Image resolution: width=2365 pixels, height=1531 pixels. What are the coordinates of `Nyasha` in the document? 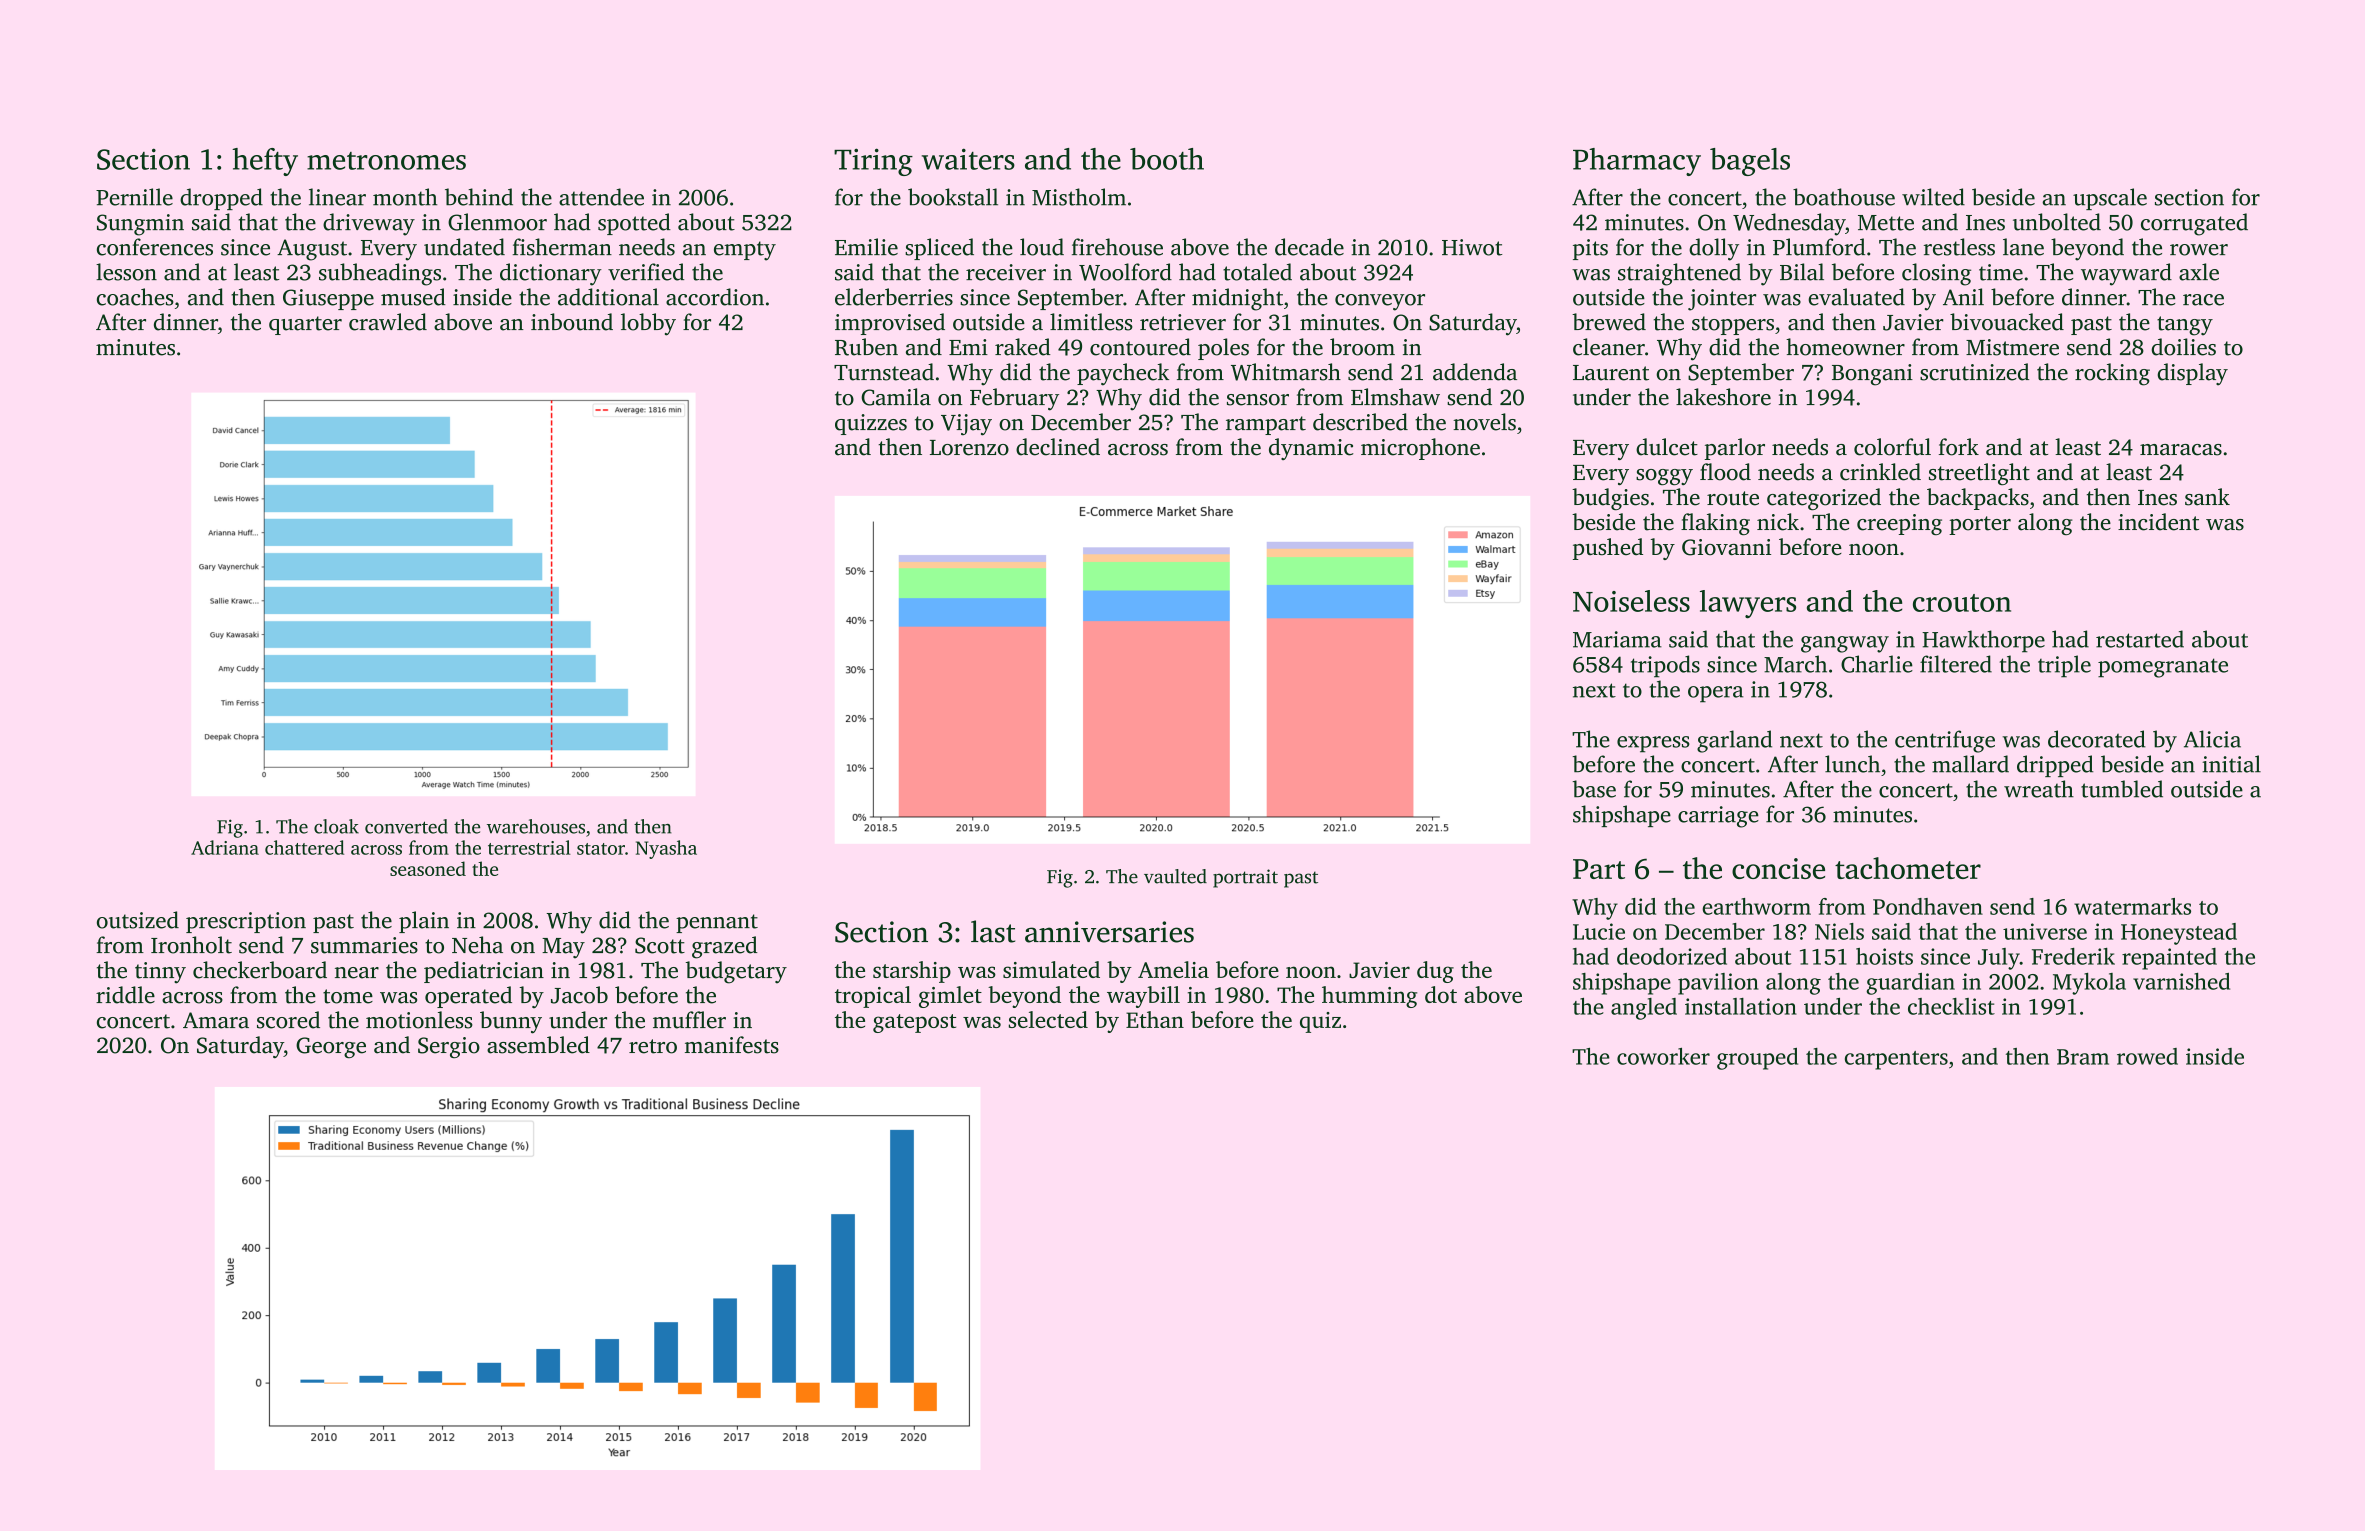 It's located at (666, 849).
